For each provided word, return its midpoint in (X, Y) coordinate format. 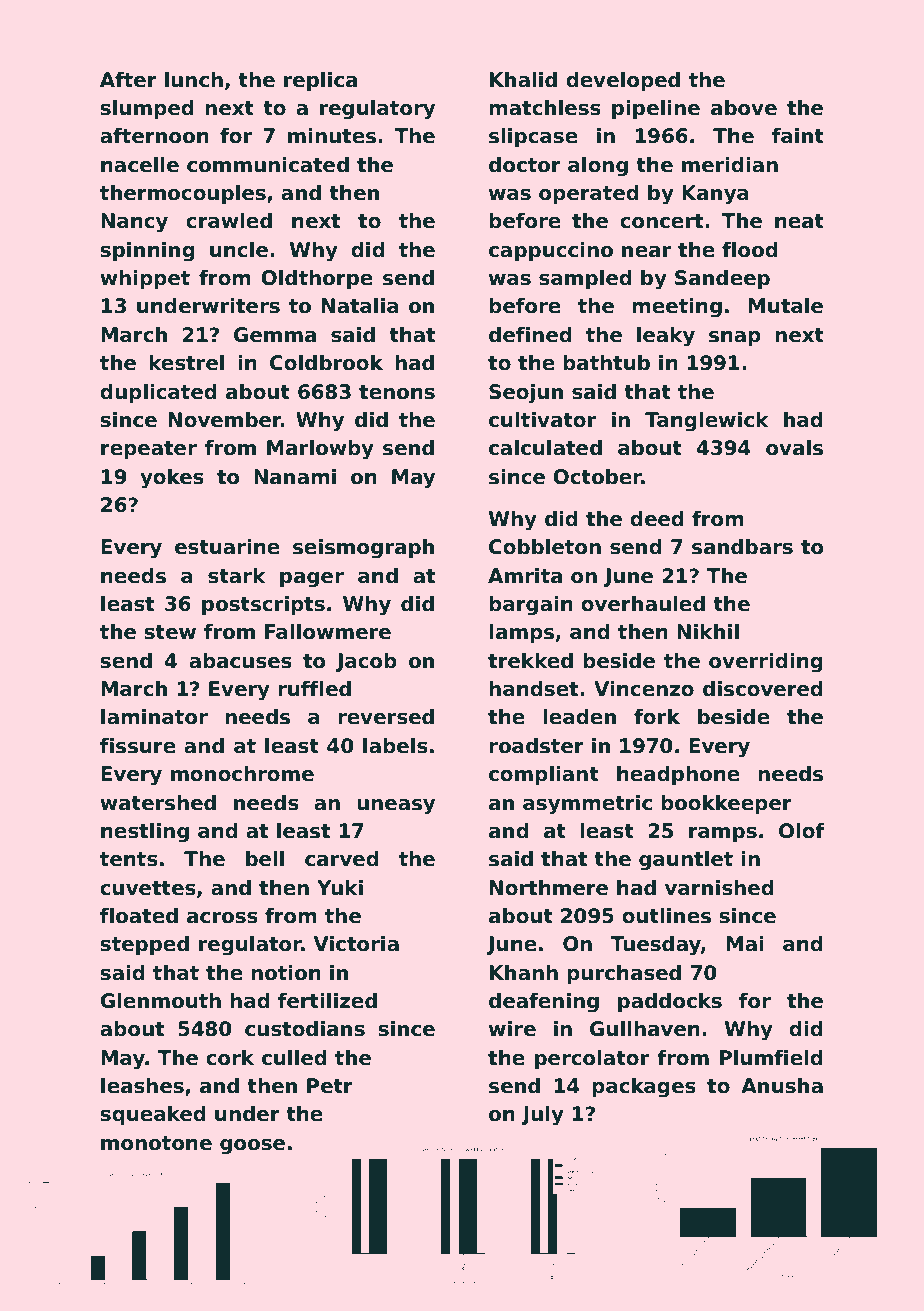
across (222, 918)
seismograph (363, 549)
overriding (766, 663)
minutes (332, 136)
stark (237, 576)
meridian (730, 165)
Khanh (524, 973)
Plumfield (771, 1058)
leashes (142, 1086)
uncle (239, 250)
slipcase (533, 137)
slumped (147, 109)
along (598, 167)
